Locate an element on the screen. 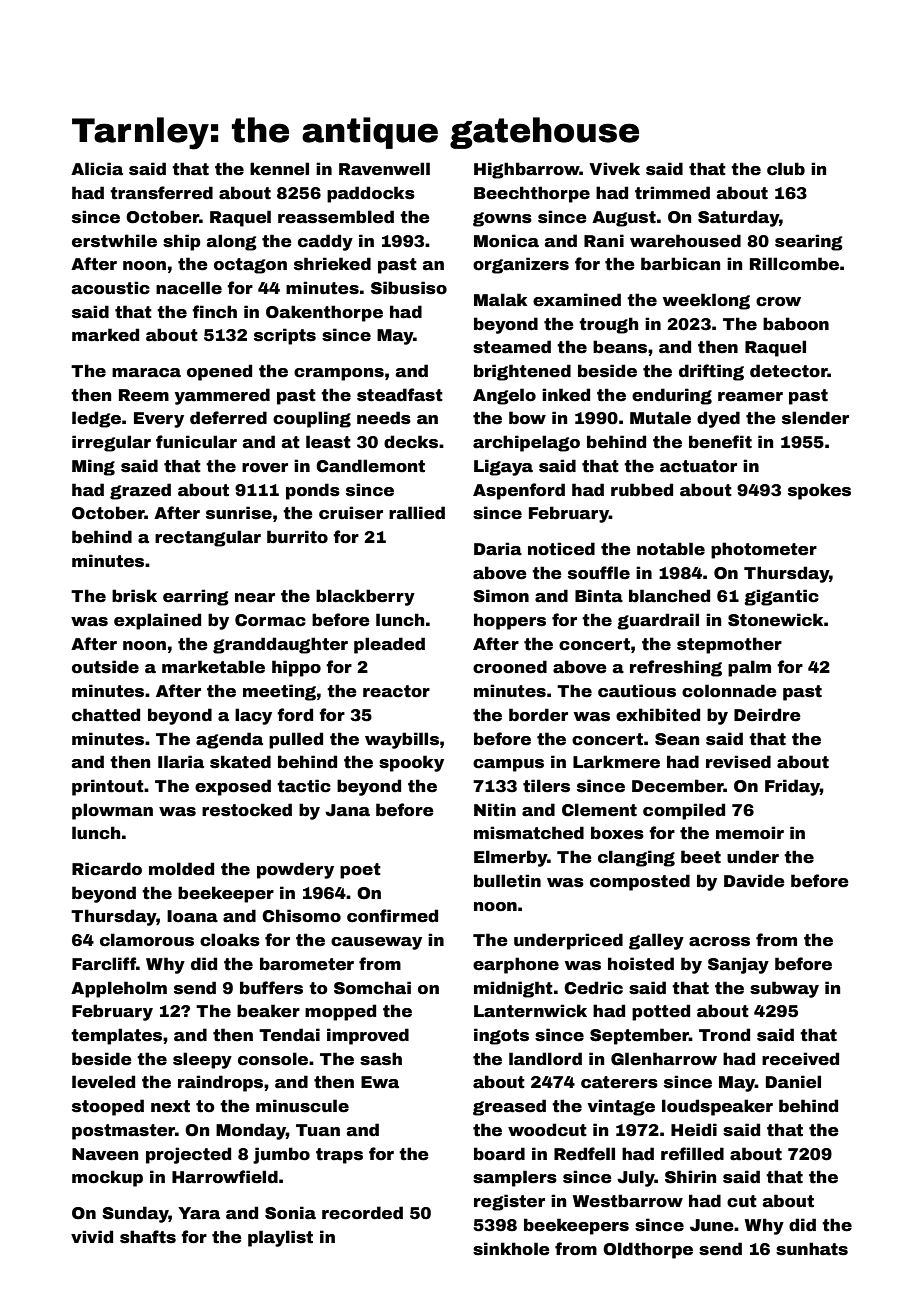 The width and height of the screenshot is (924, 1308). baboon is located at coordinates (796, 324).
